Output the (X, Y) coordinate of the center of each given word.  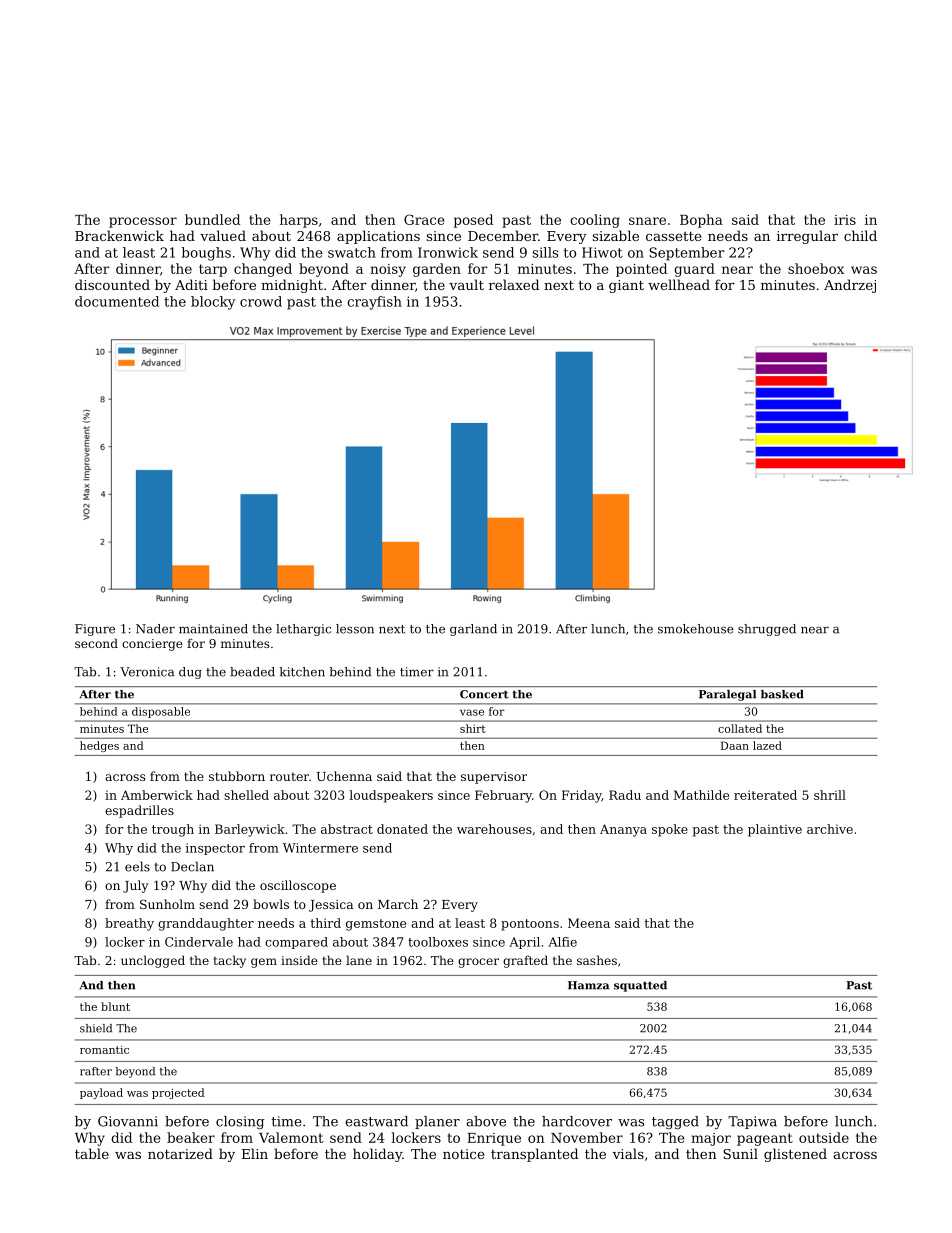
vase (472, 712)
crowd (261, 301)
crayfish (374, 303)
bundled (212, 219)
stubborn (237, 776)
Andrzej (850, 286)
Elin (255, 1153)
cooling (595, 221)
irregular (807, 237)
